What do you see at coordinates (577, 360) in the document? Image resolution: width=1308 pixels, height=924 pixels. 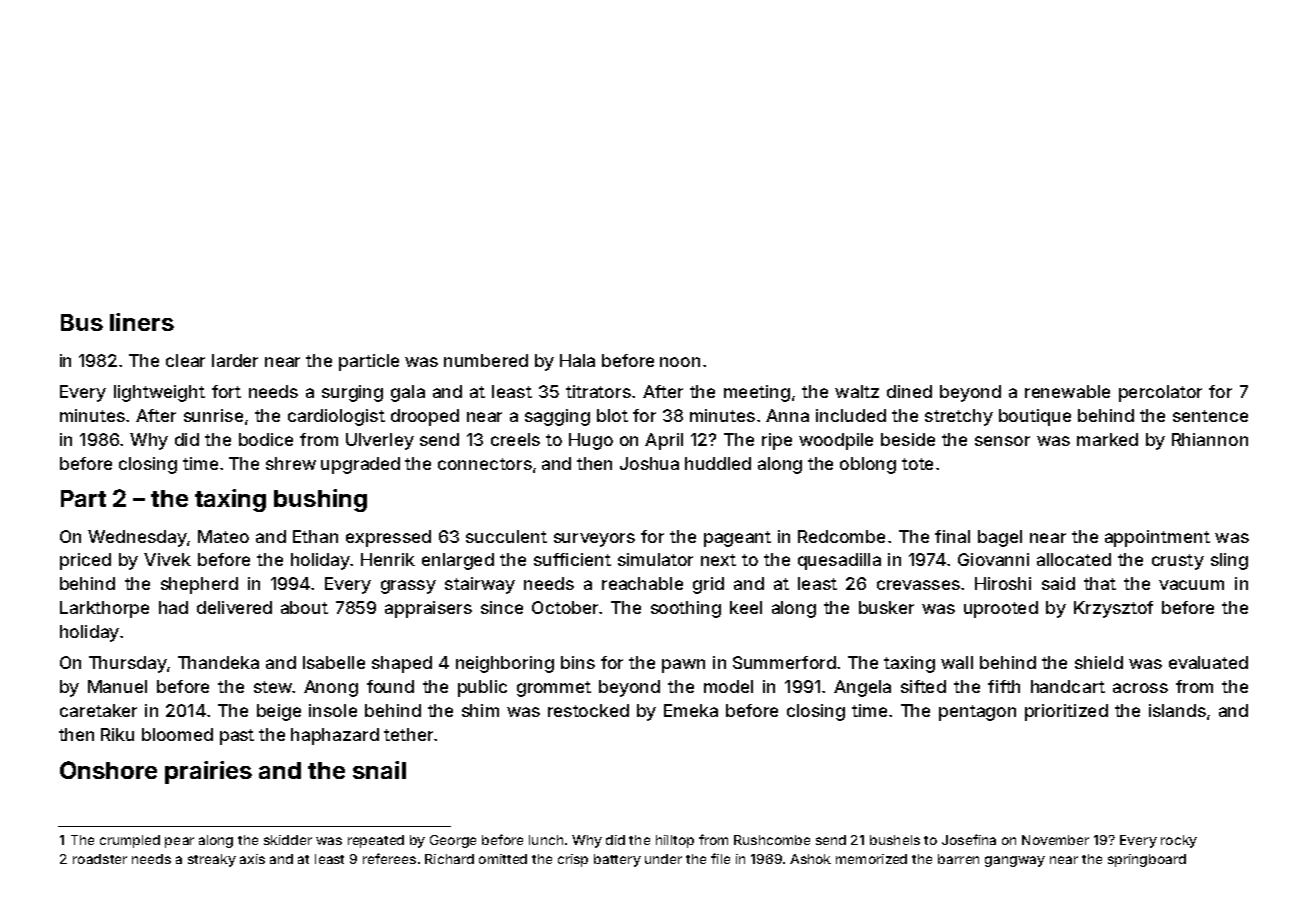 I see `Hala` at bounding box center [577, 360].
